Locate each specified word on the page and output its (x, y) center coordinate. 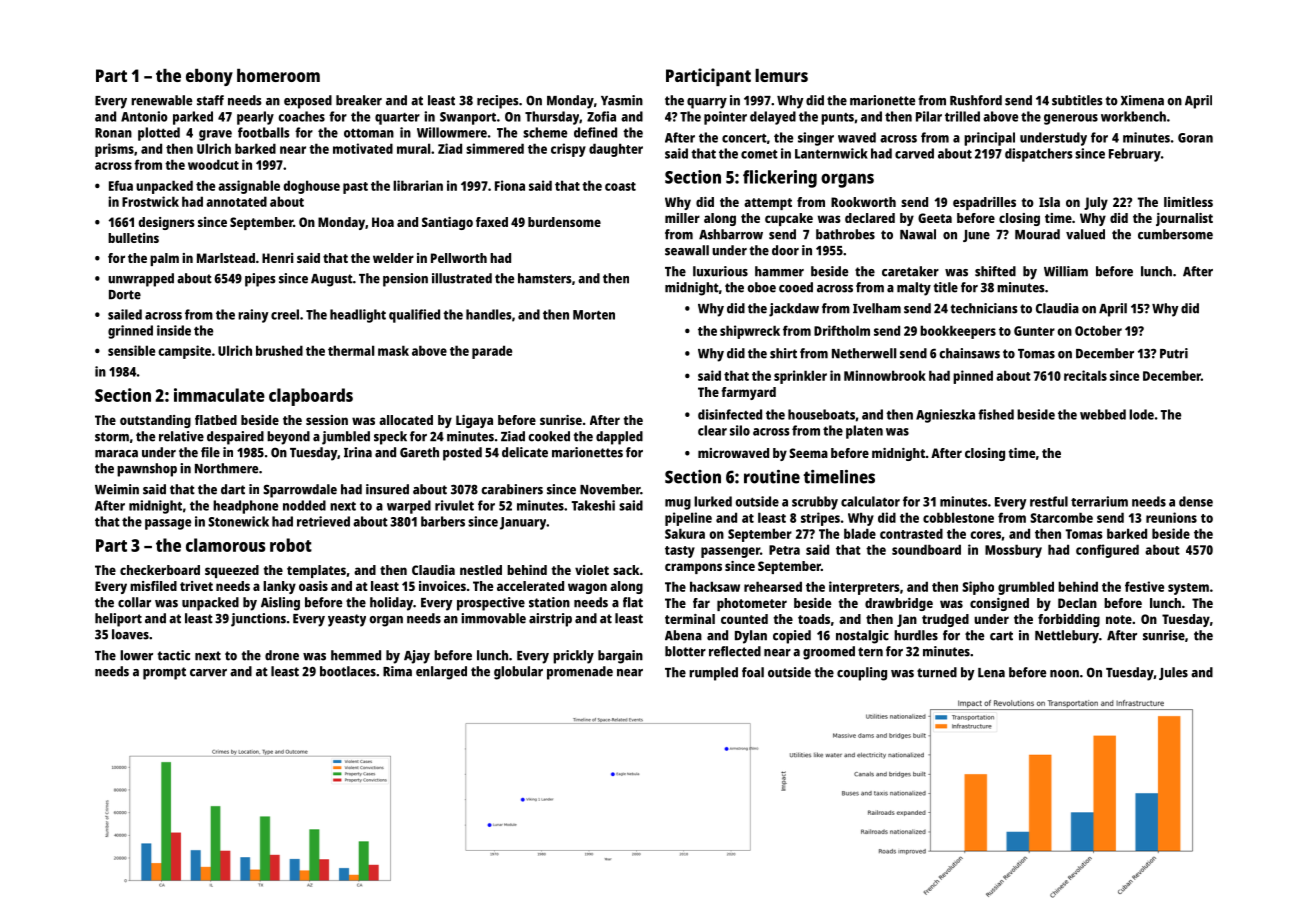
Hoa (383, 222)
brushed (279, 350)
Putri (1174, 353)
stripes (820, 519)
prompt (164, 673)
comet (759, 154)
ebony (209, 77)
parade (492, 352)
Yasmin (622, 100)
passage (168, 524)
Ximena (1142, 100)
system (1188, 589)
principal (989, 139)
